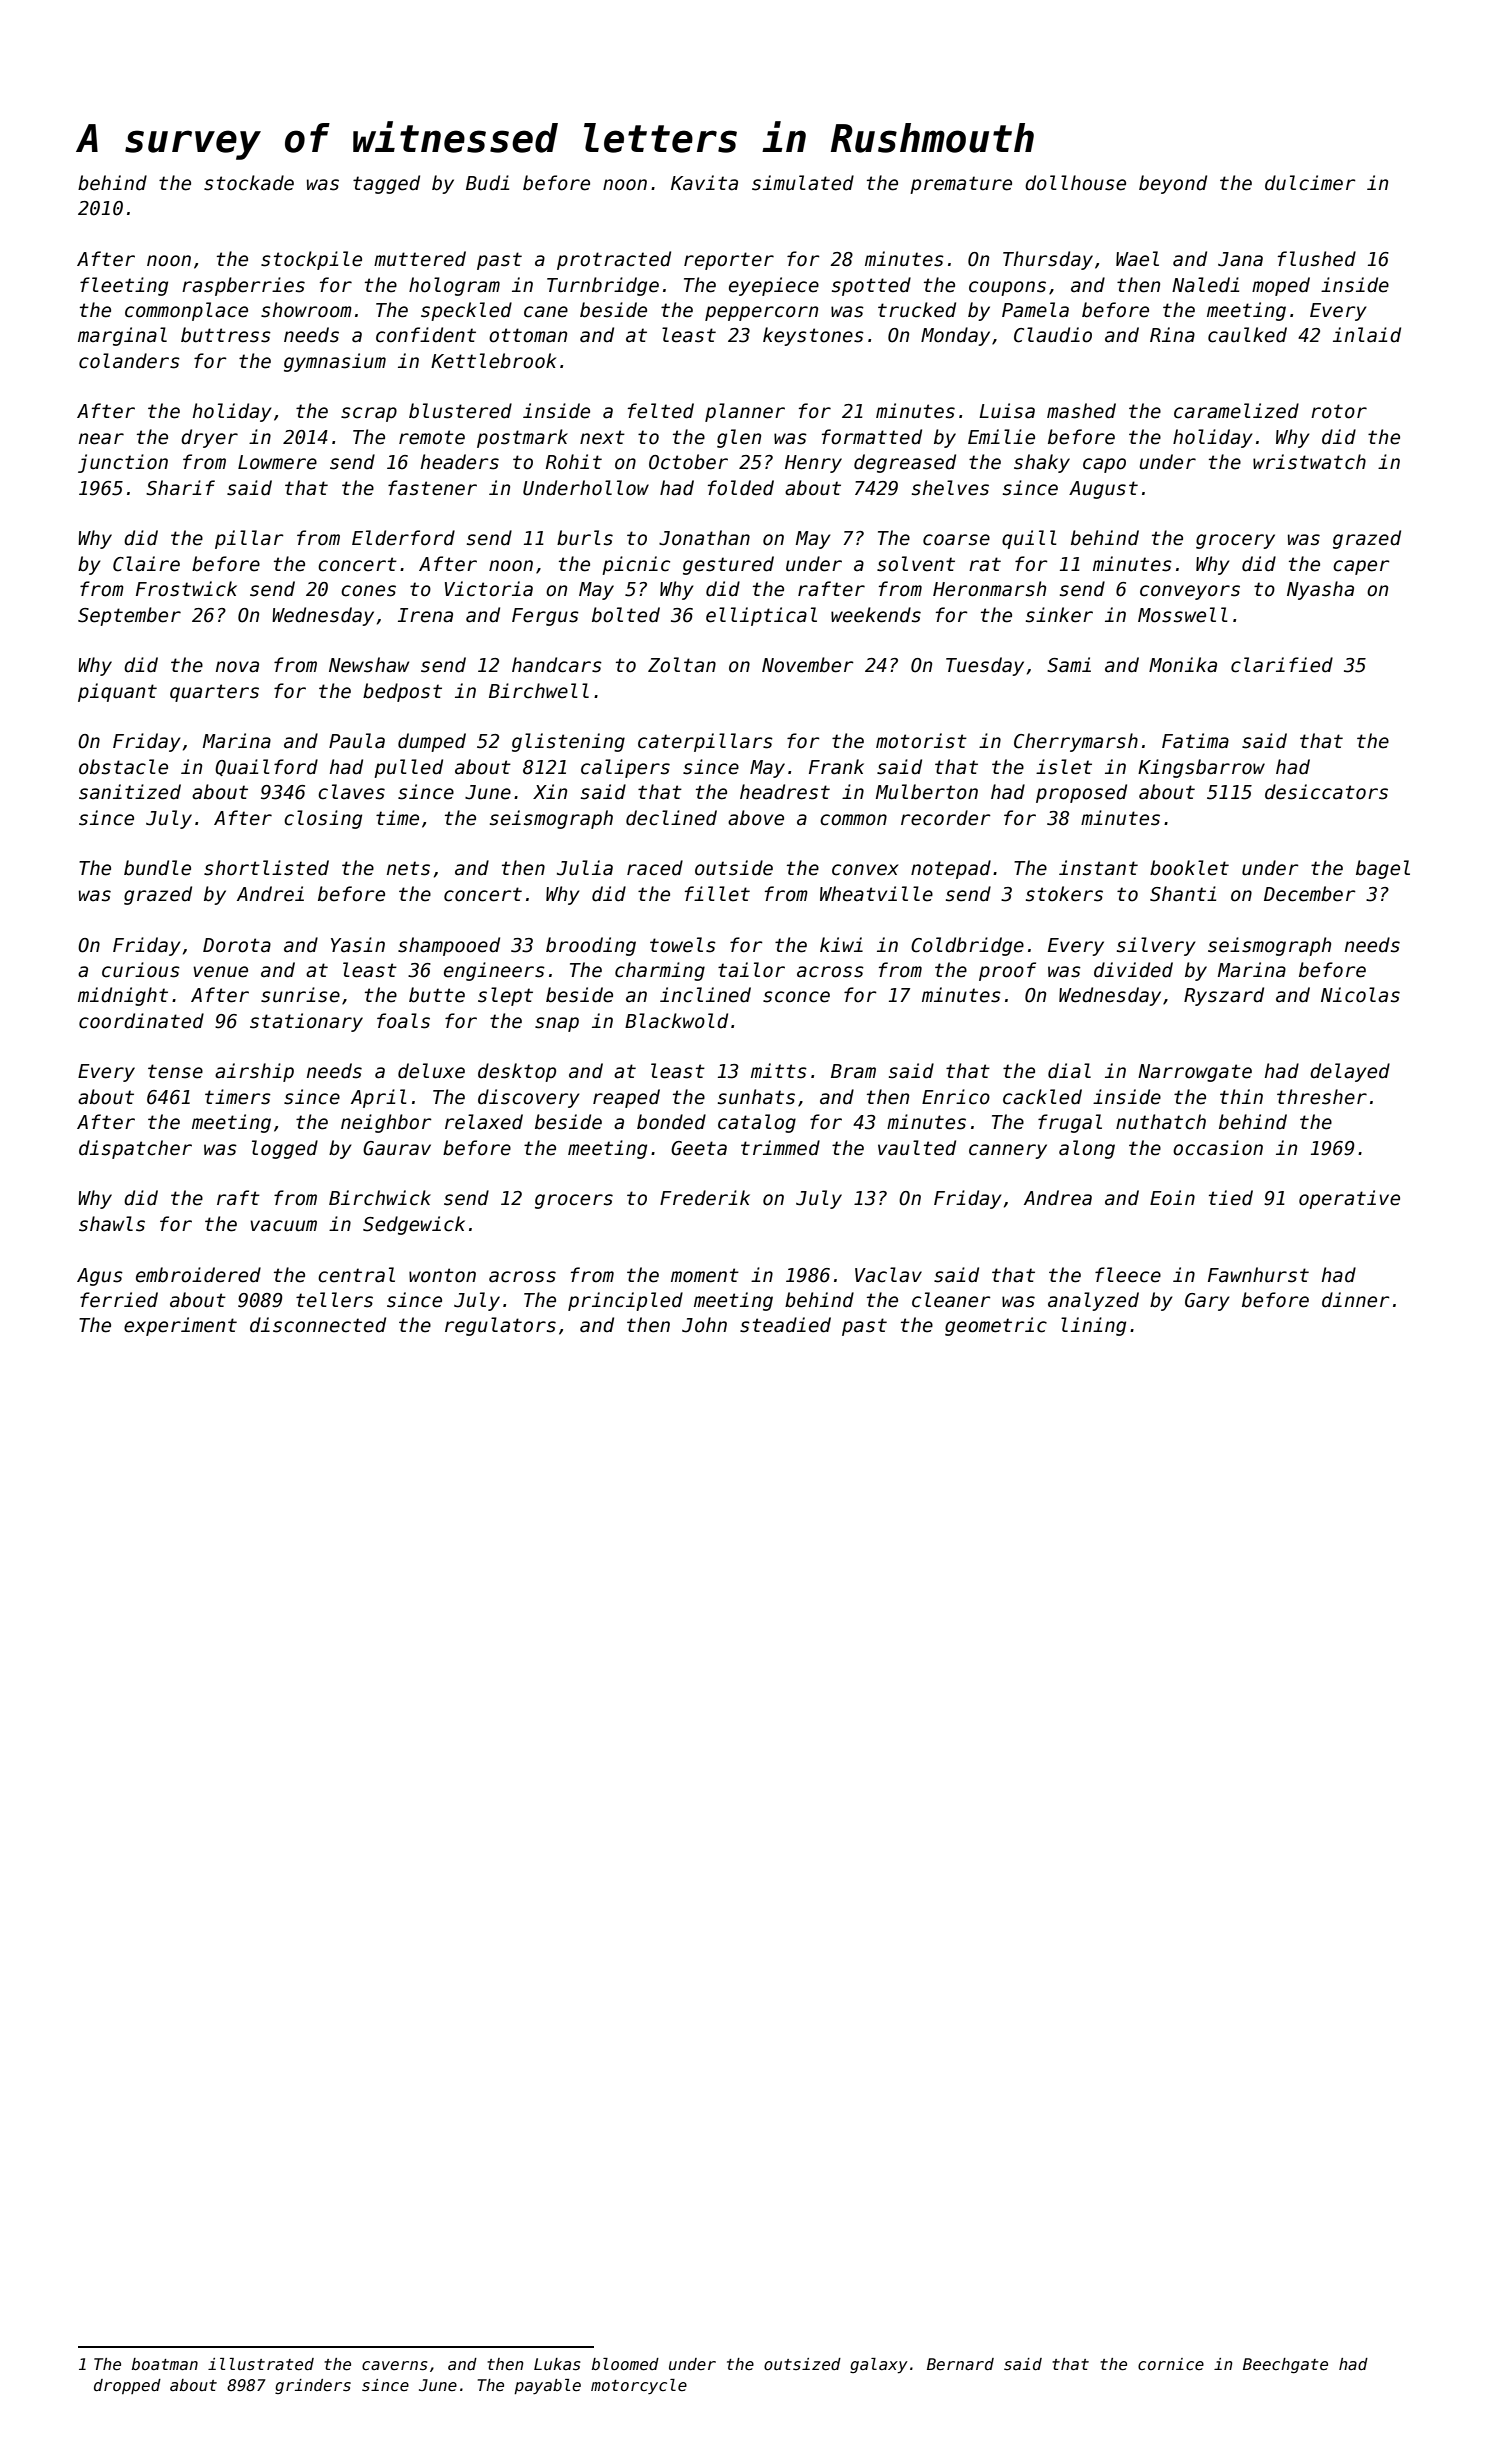 Image resolution: width=1496 pixels, height=2464 pixels. I want to click on dulcimer, so click(1310, 183).
